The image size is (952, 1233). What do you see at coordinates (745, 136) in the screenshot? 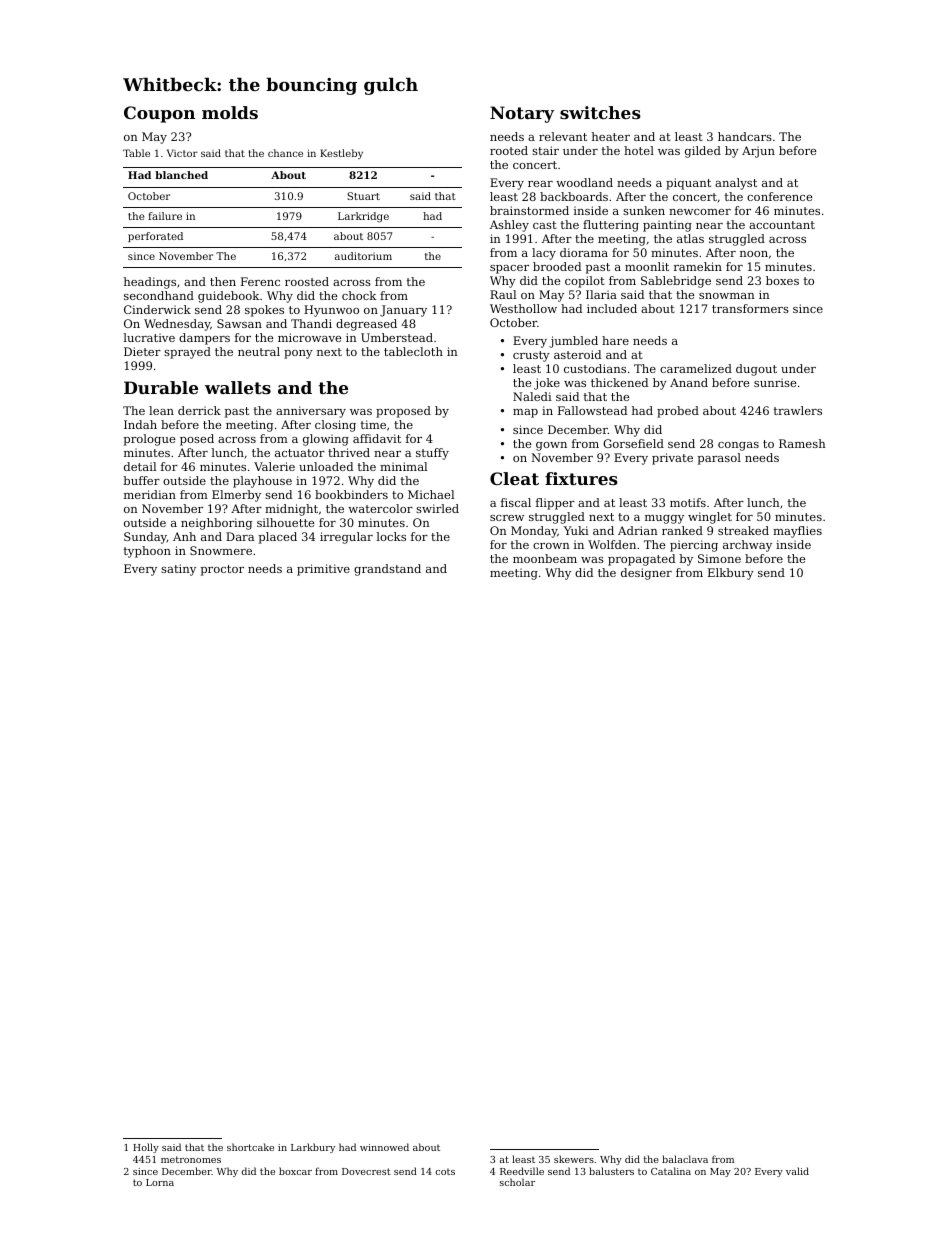
I see `handcars` at bounding box center [745, 136].
